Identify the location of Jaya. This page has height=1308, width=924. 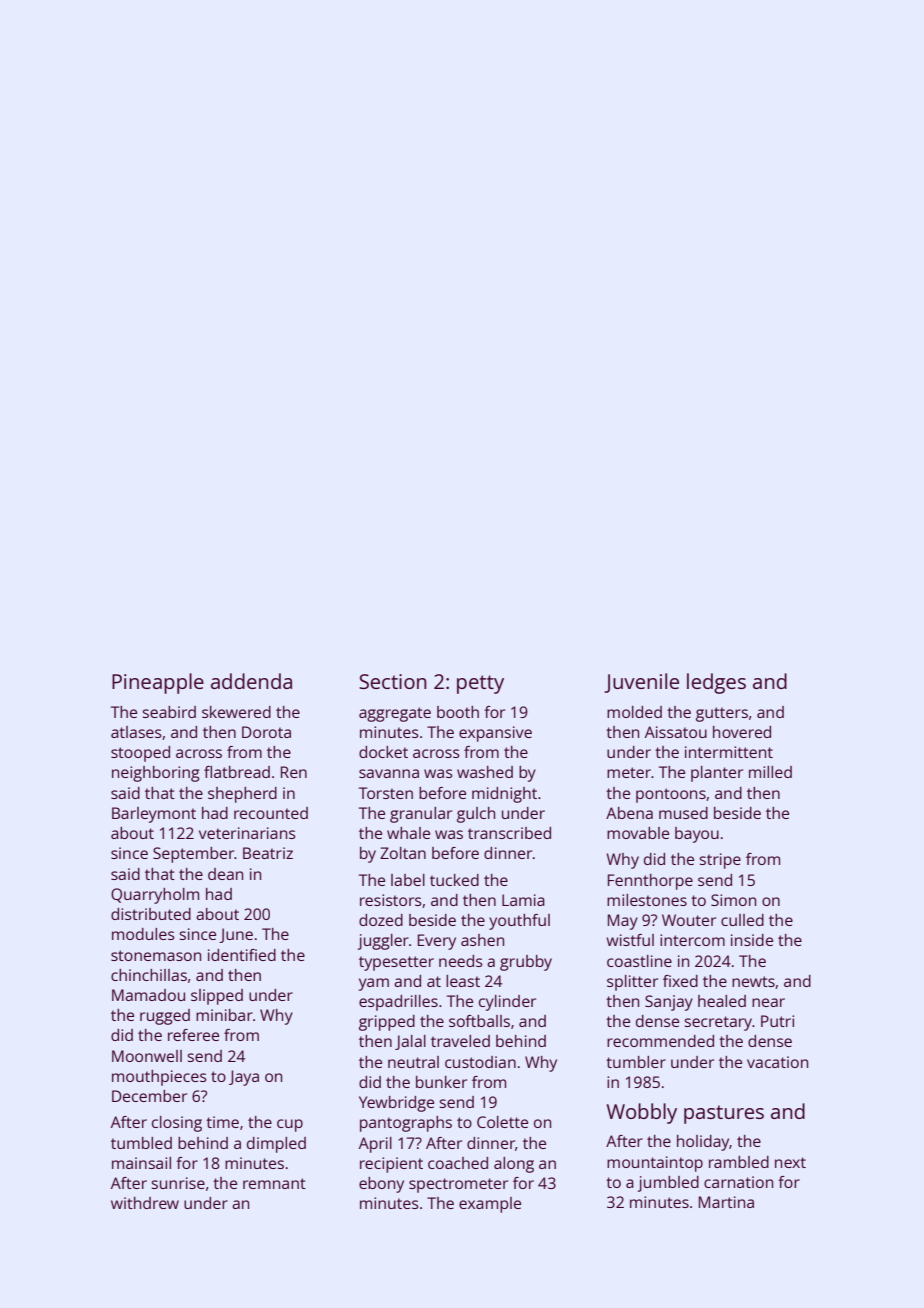
(244, 1078).
